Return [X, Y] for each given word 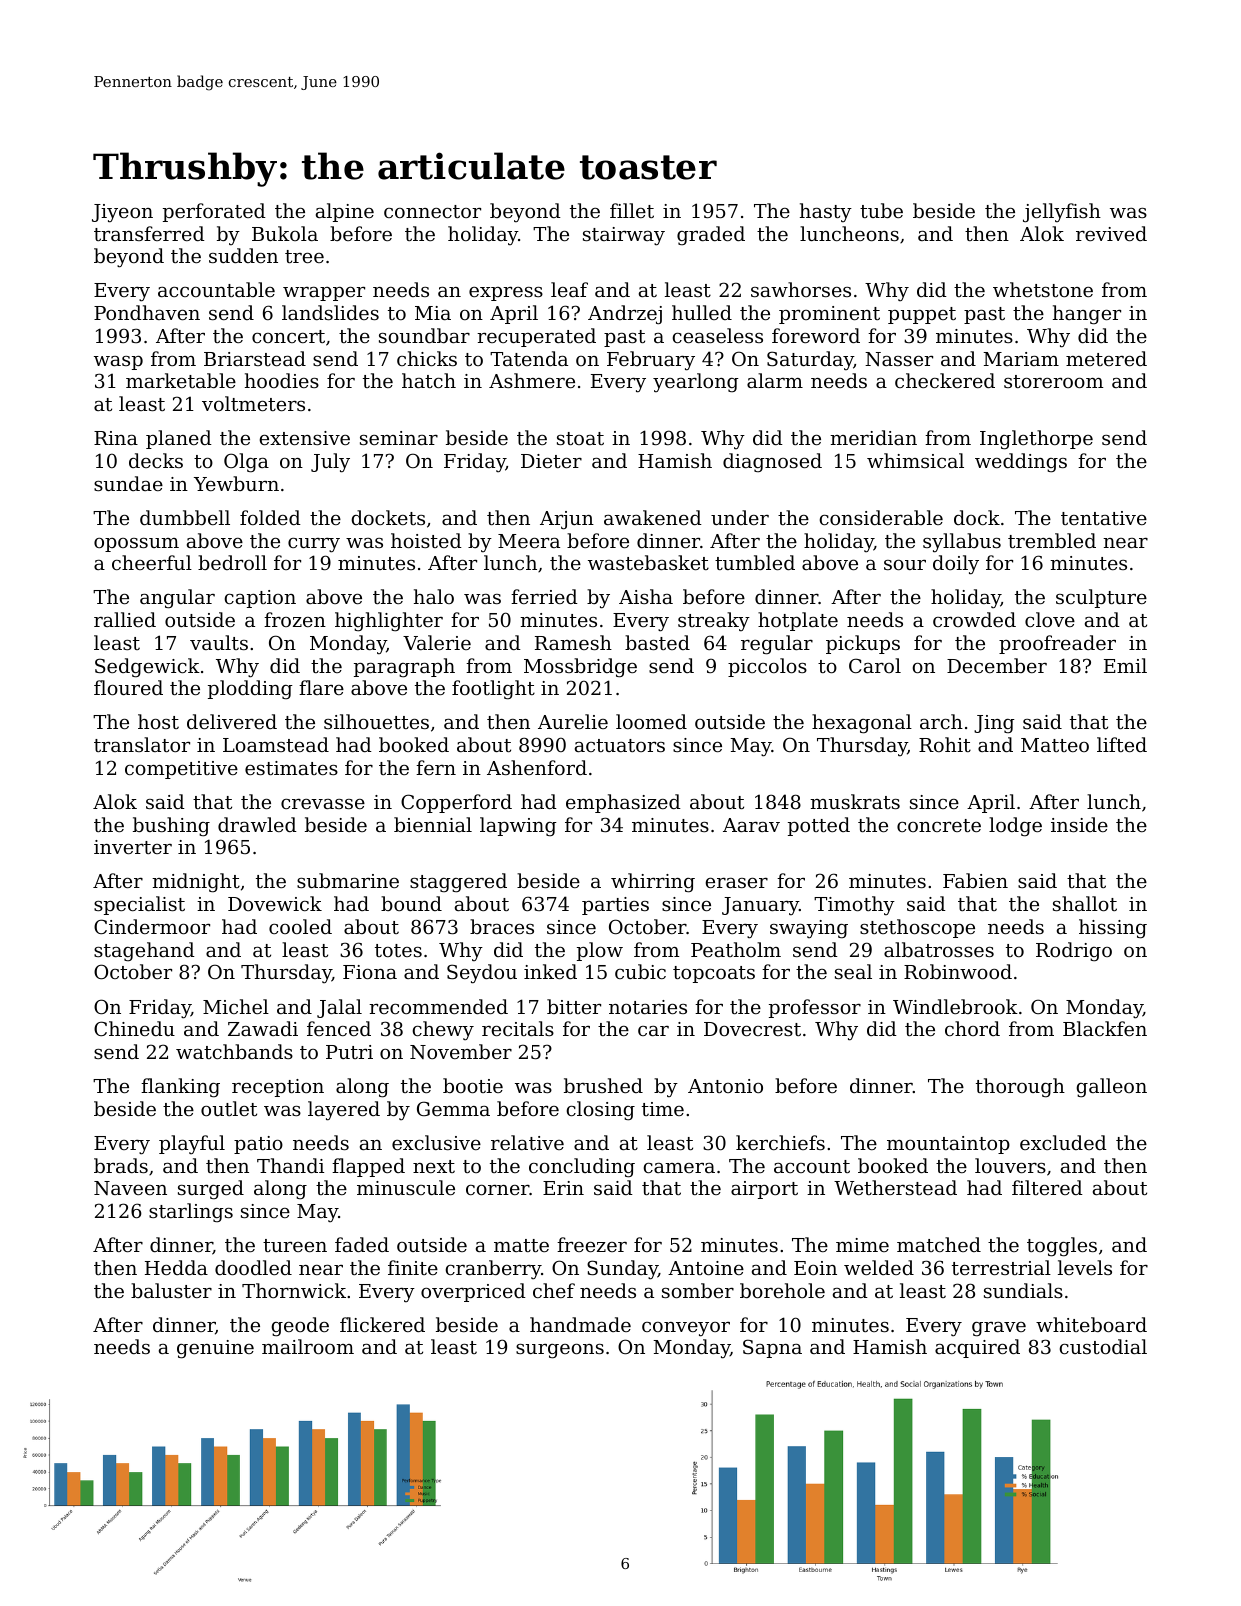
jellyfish [1062, 212]
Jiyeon [122, 213]
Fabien [975, 880]
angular [177, 599]
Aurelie [573, 721]
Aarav [751, 825]
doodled [253, 1267]
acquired [977, 1348]
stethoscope [917, 928]
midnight [196, 883]
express [506, 294]
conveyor [686, 1329]
